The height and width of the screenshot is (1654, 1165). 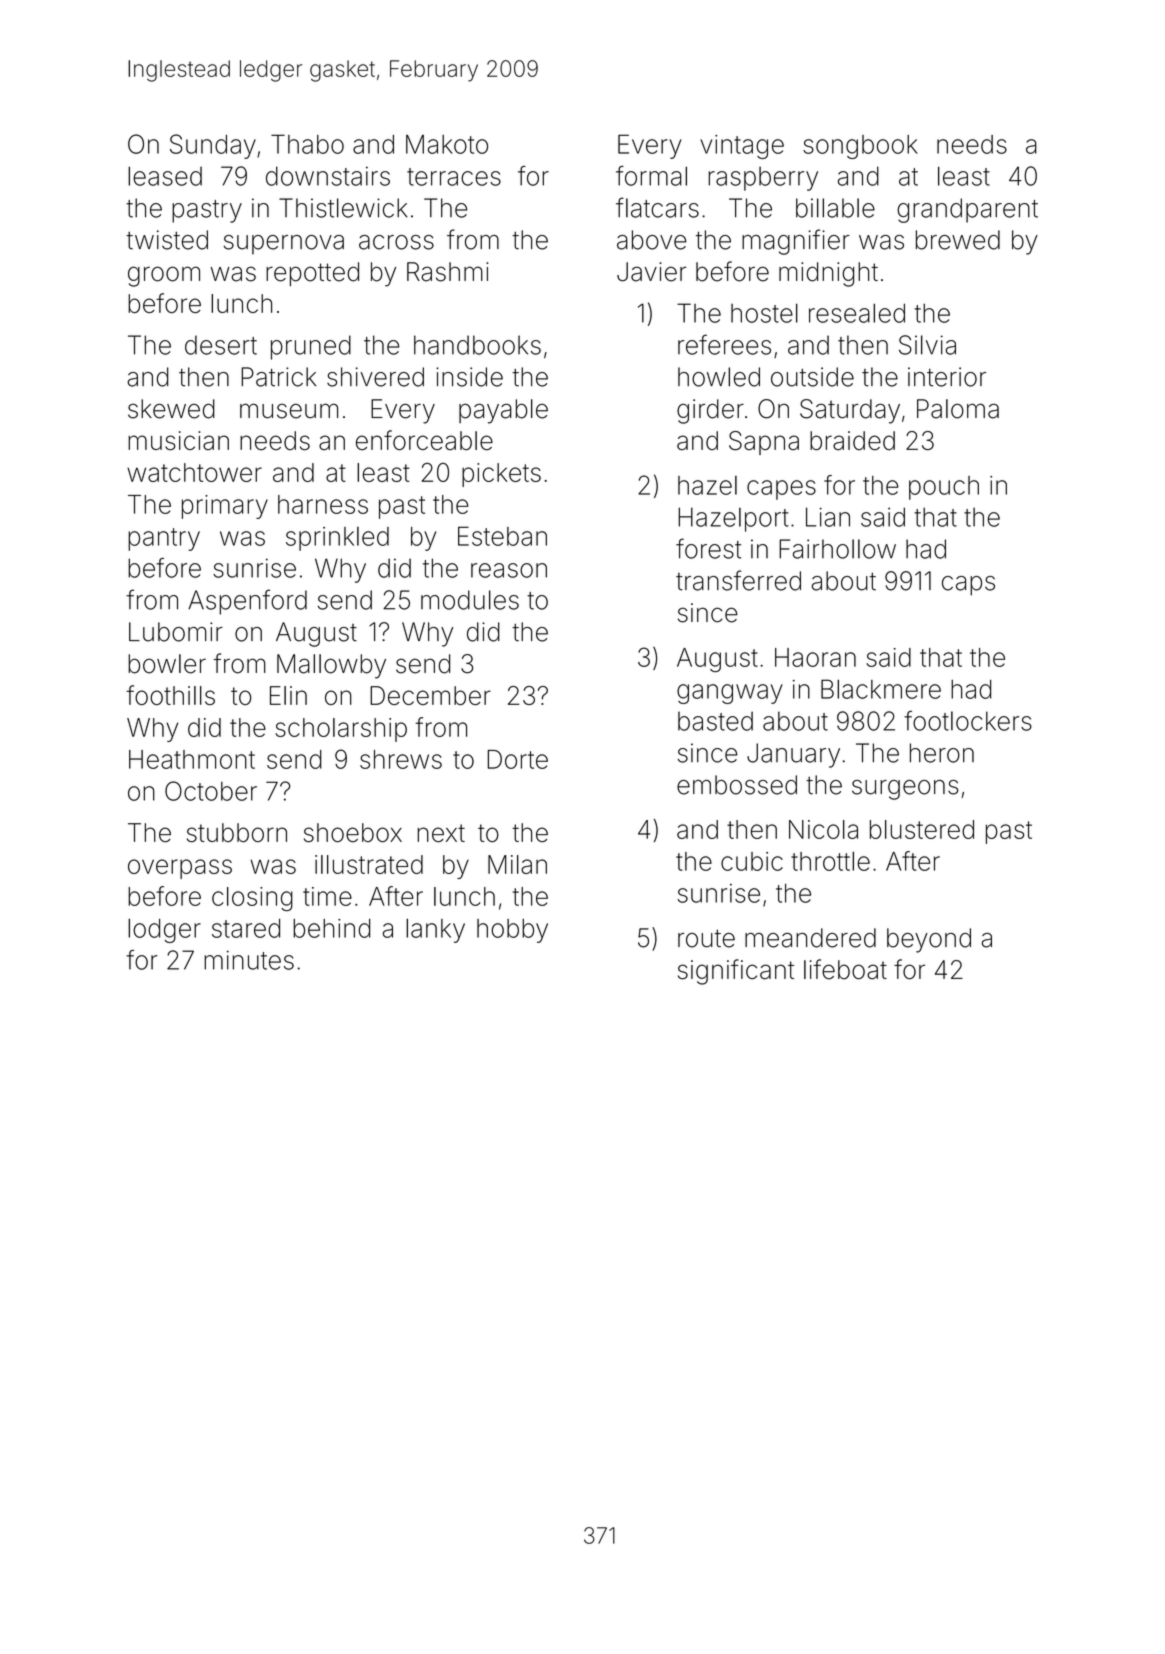 What do you see at coordinates (509, 570) in the screenshot?
I see `reason` at bounding box center [509, 570].
